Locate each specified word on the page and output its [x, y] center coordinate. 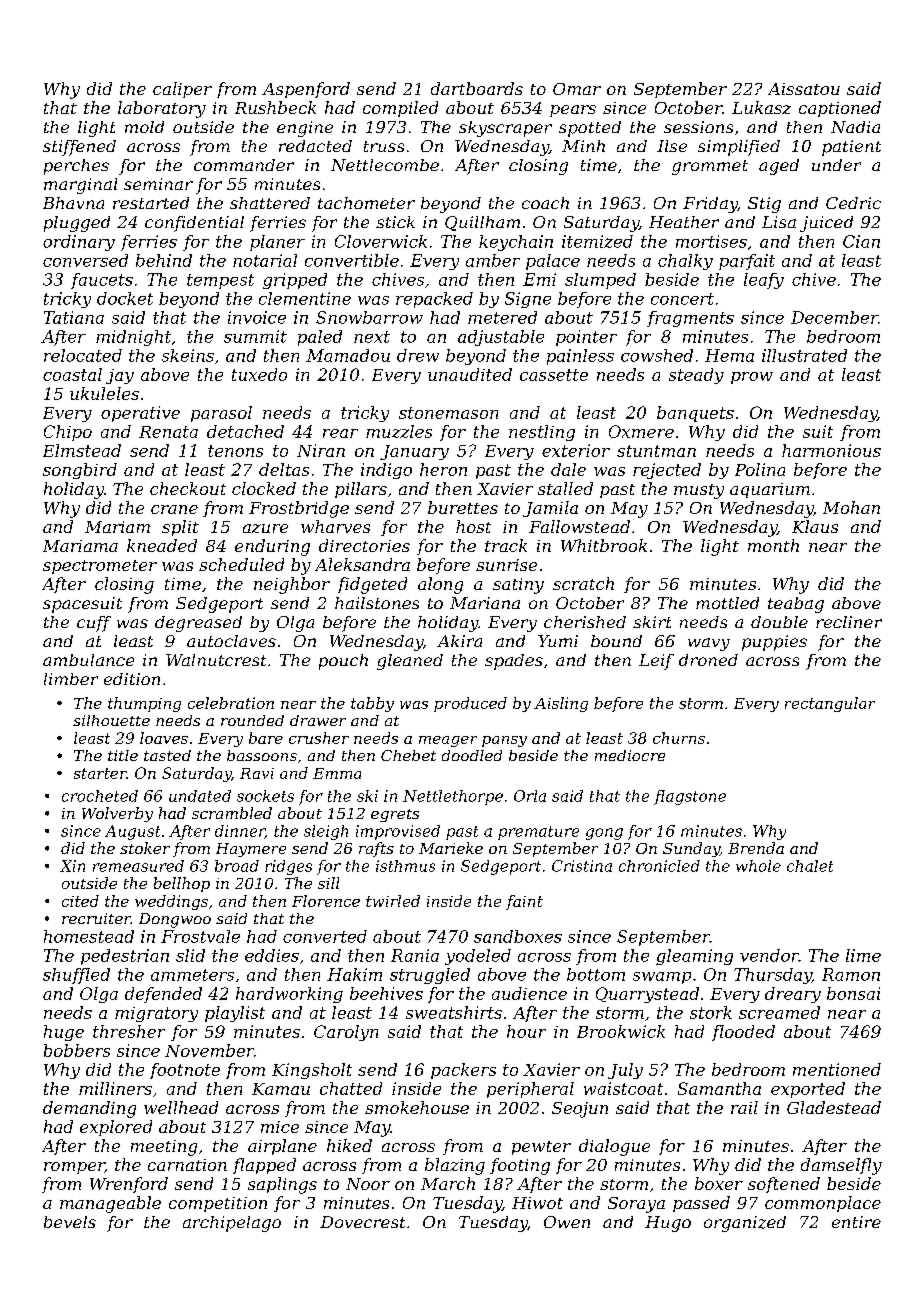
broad [237, 866]
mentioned [837, 1069]
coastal [72, 374]
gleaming [694, 957]
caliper [182, 90]
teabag [796, 605]
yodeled [478, 957]
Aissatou [804, 89]
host [473, 526]
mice [280, 1127]
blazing [455, 1166]
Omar [577, 89]
